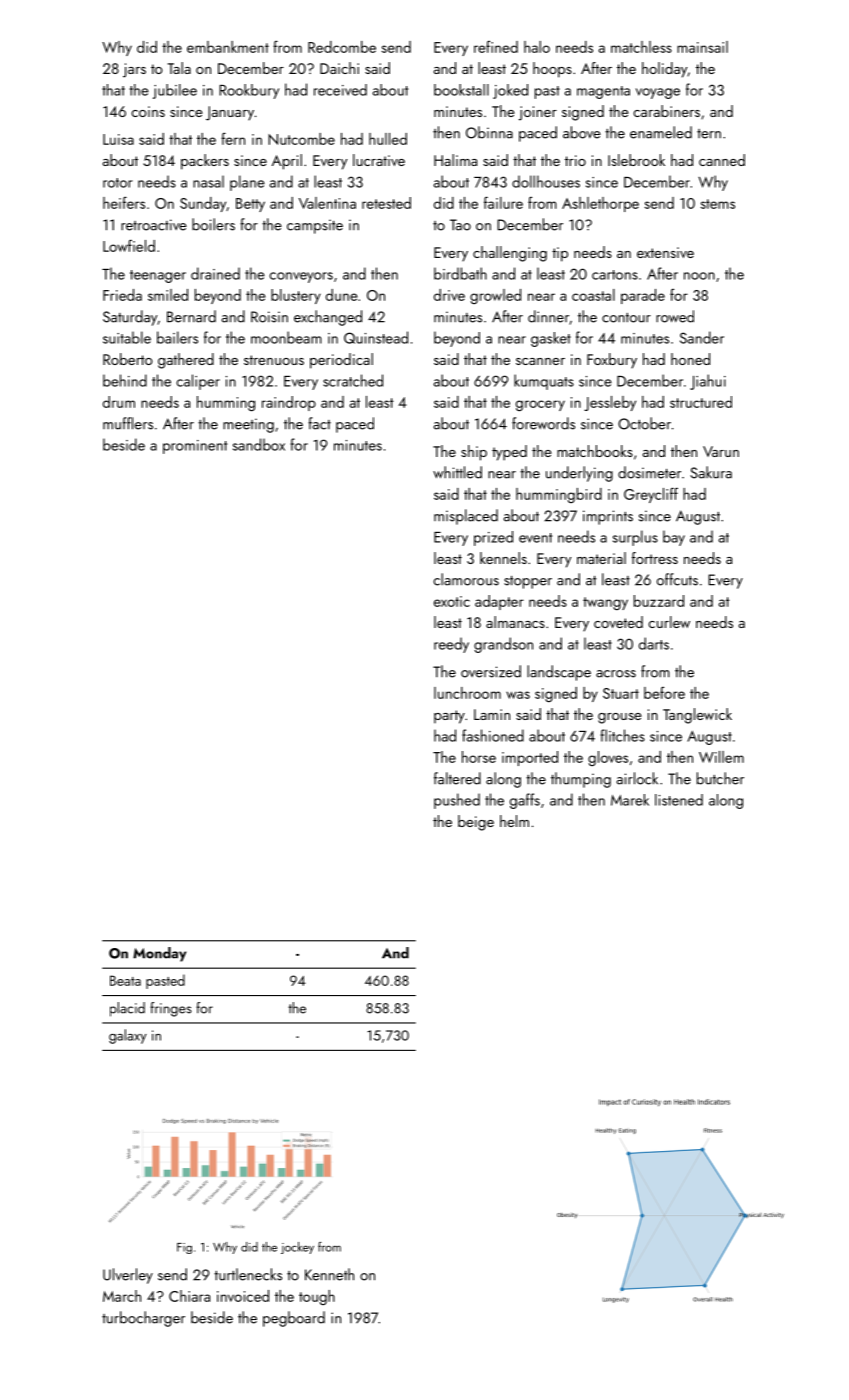 The width and height of the page is (849, 1400). I want to click on periodical, so click(341, 361).
